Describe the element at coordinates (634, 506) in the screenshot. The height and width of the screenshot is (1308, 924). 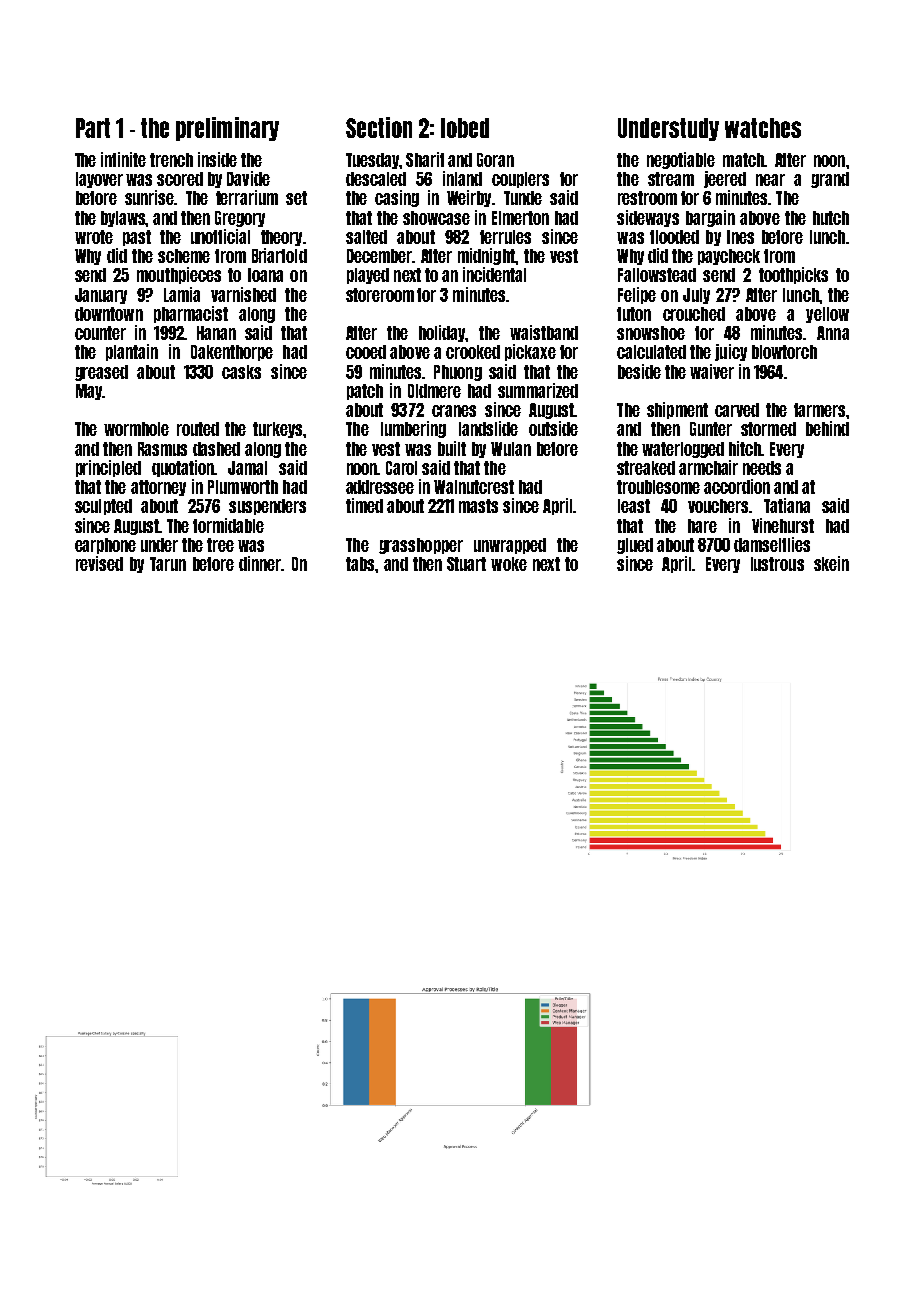
I see `least` at that location.
